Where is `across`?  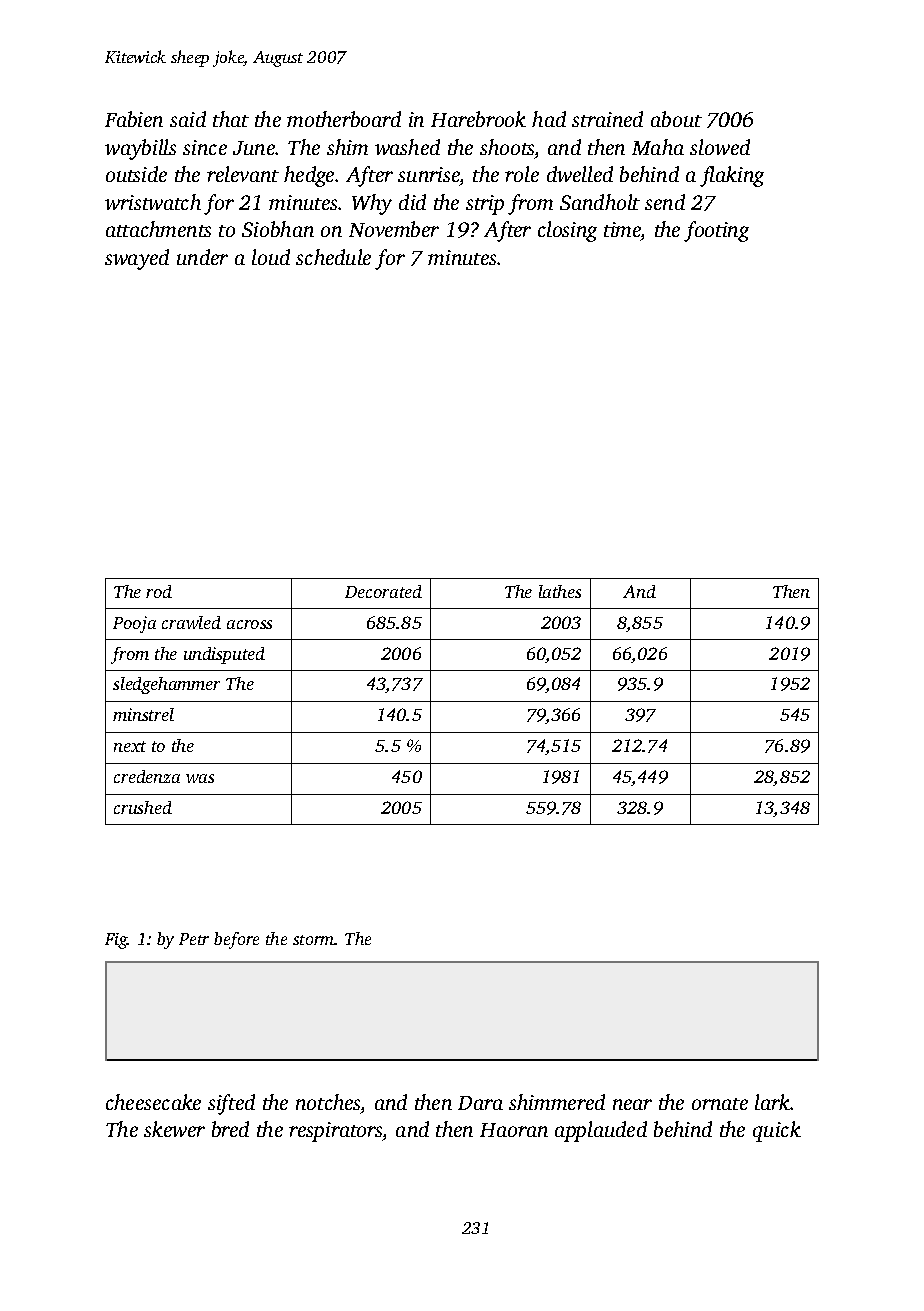
across is located at coordinates (249, 624).
